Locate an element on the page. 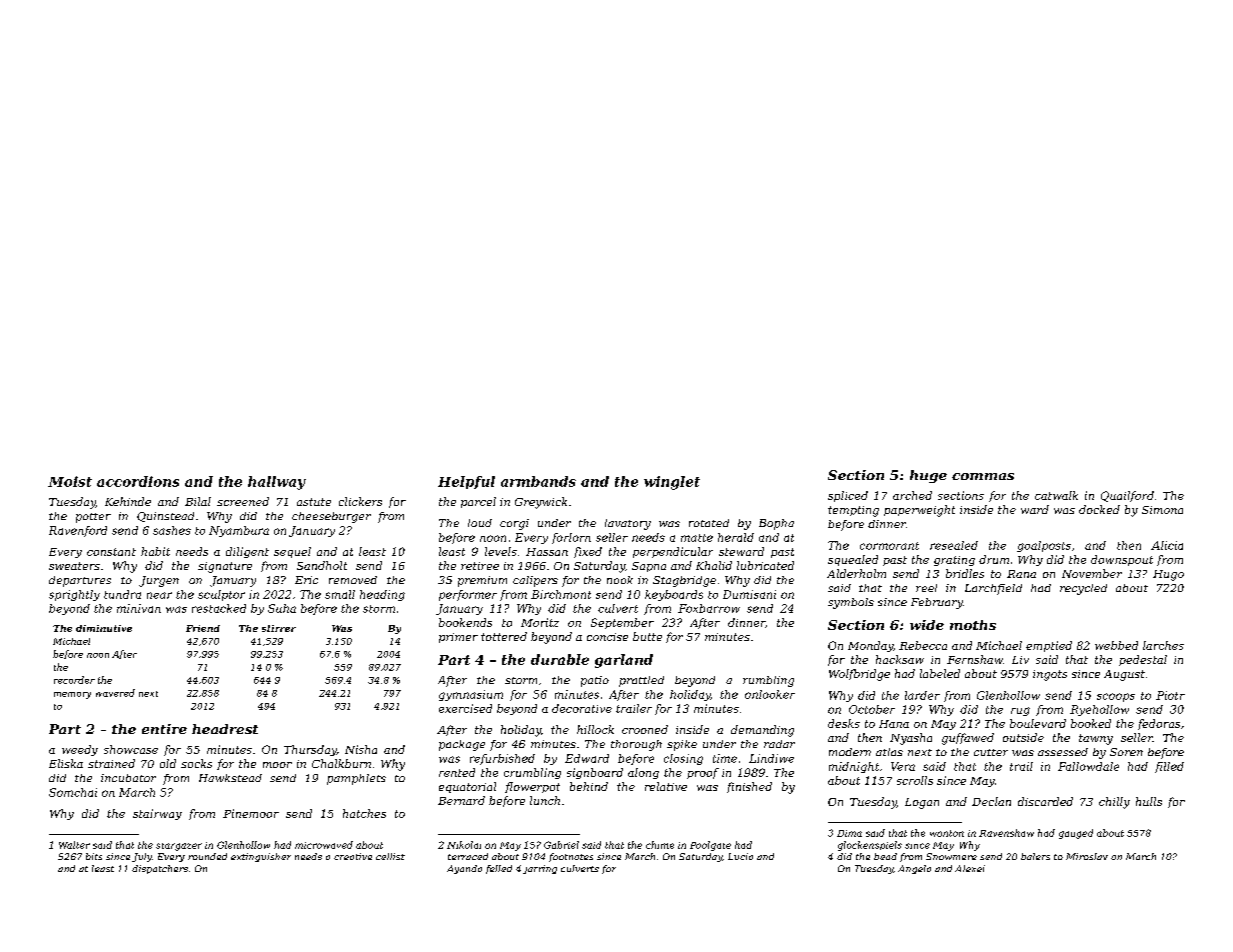 The image size is (1233, 952). dispatchers is located at coordinates (160, 869).
